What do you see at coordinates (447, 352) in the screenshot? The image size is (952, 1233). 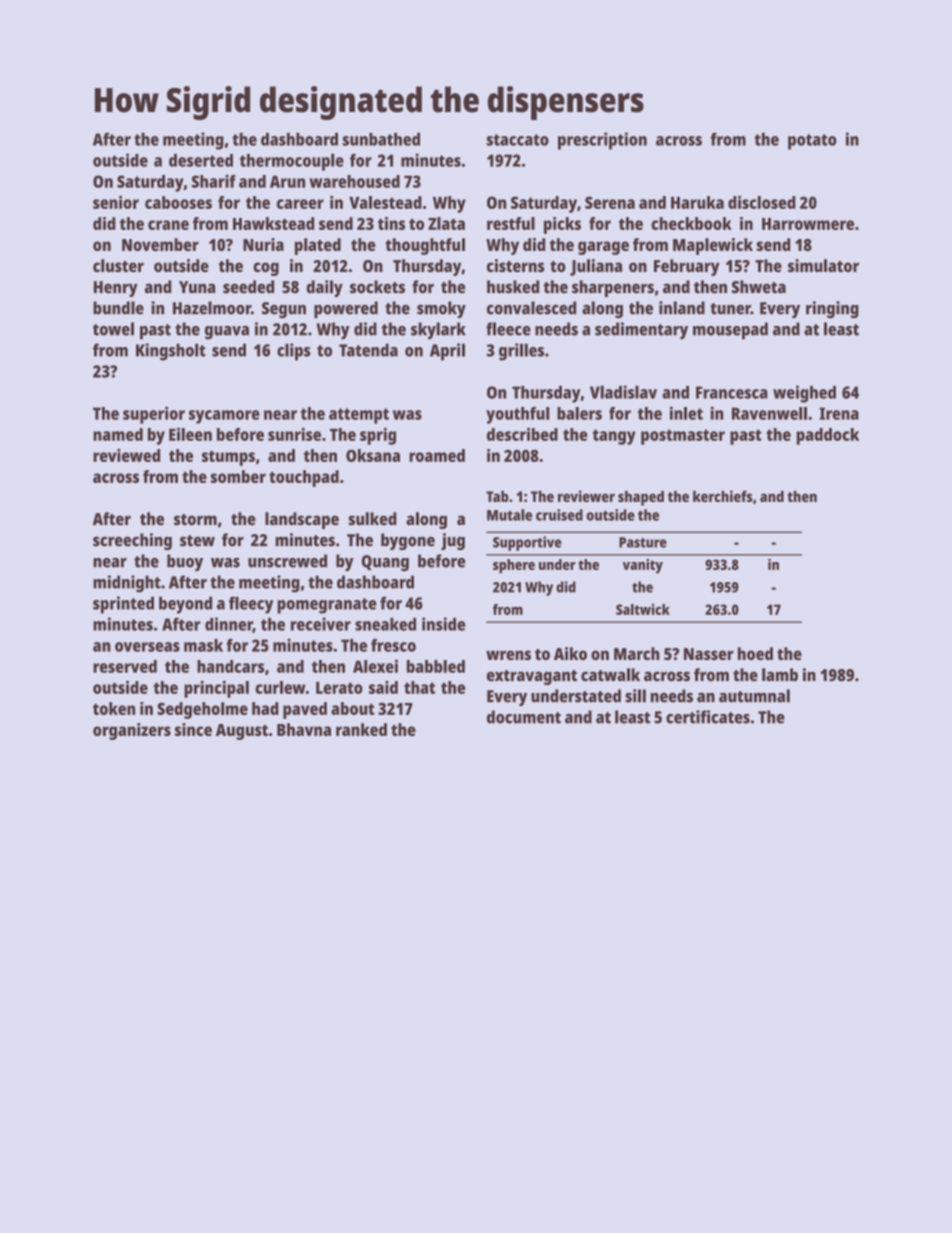 I see `April` at bounding box center [447, 352].
